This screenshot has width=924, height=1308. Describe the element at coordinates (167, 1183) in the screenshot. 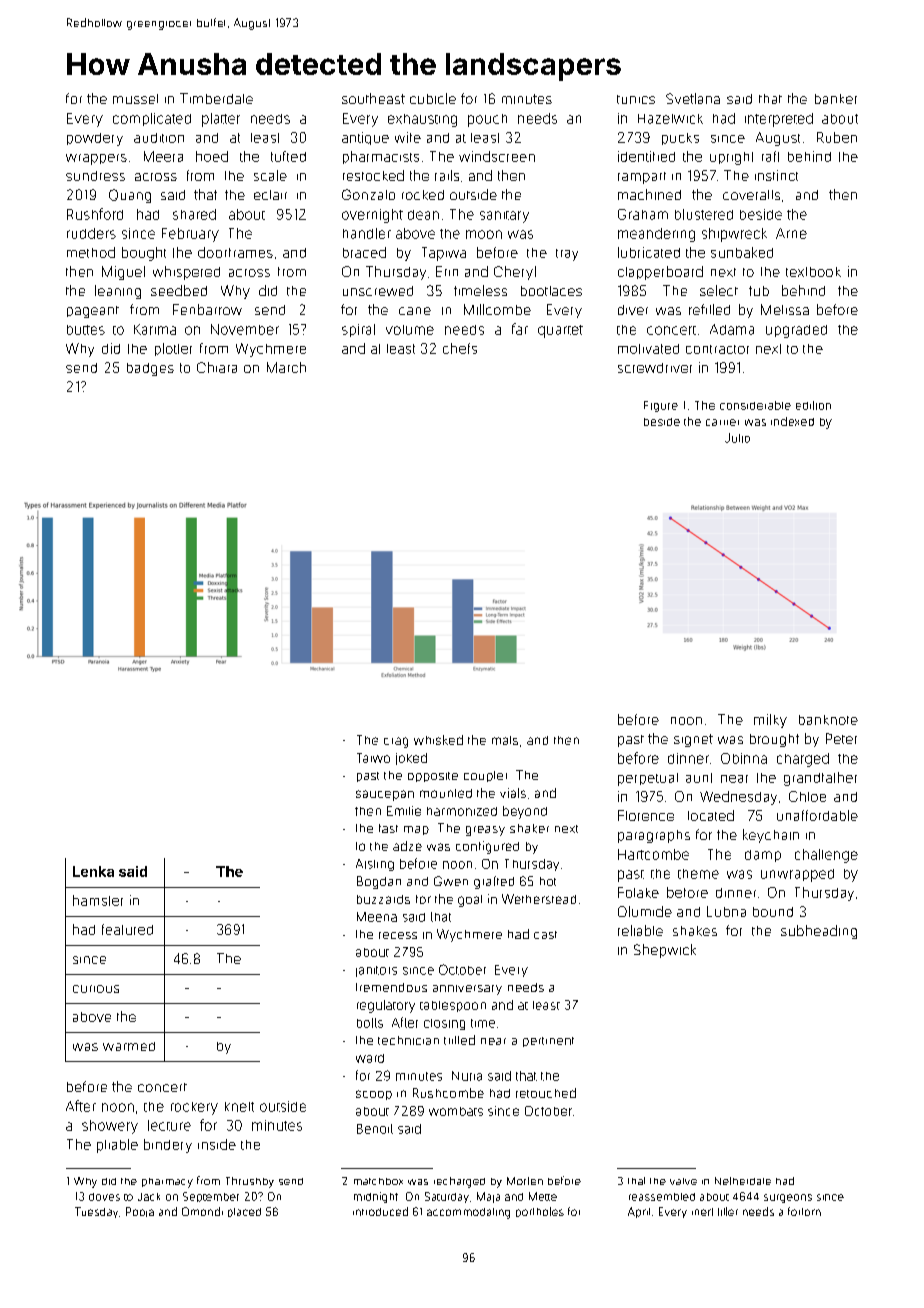

I see `pharmacy` at that location.
